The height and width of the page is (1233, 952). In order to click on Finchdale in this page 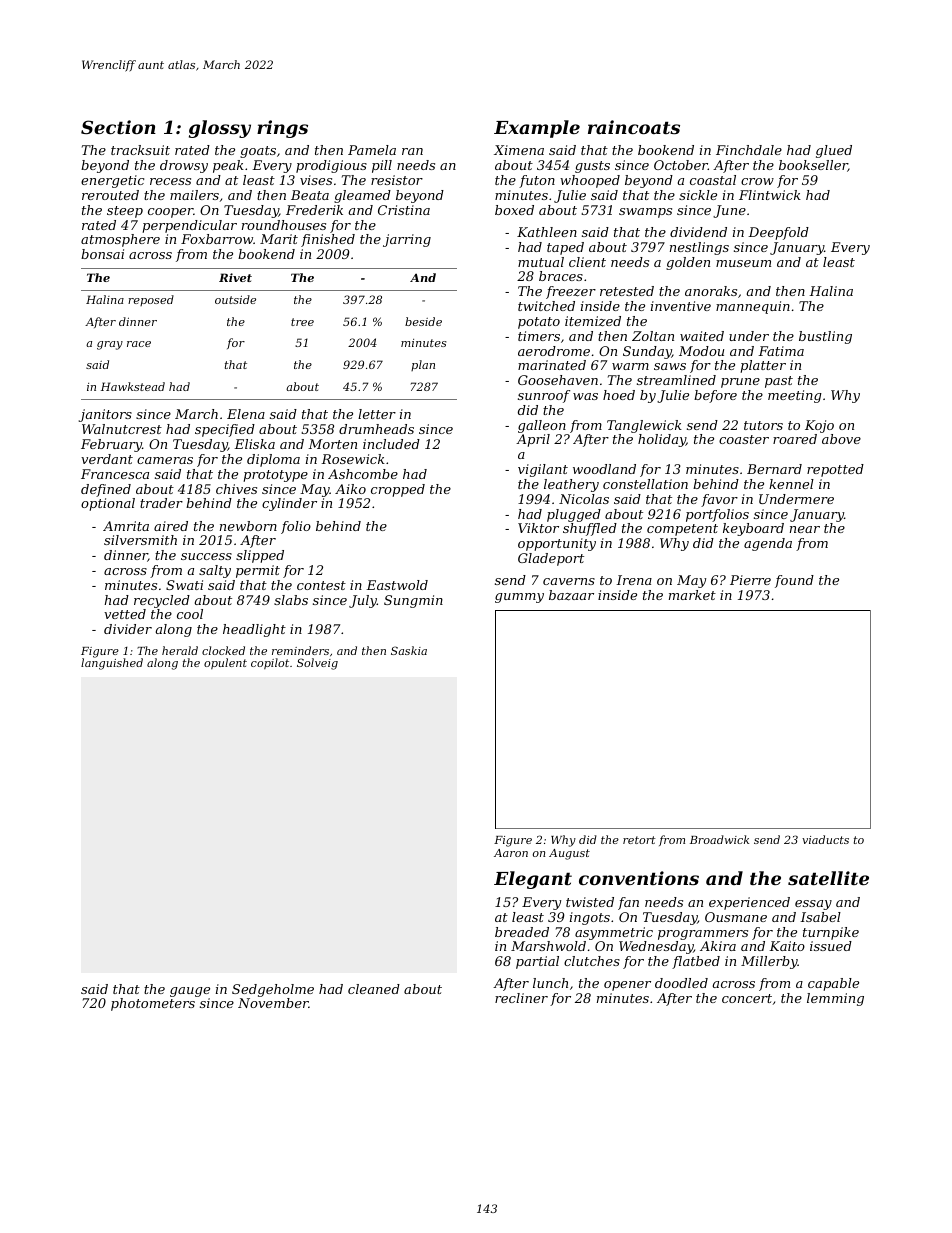, I will do `click(749, 150)`.
